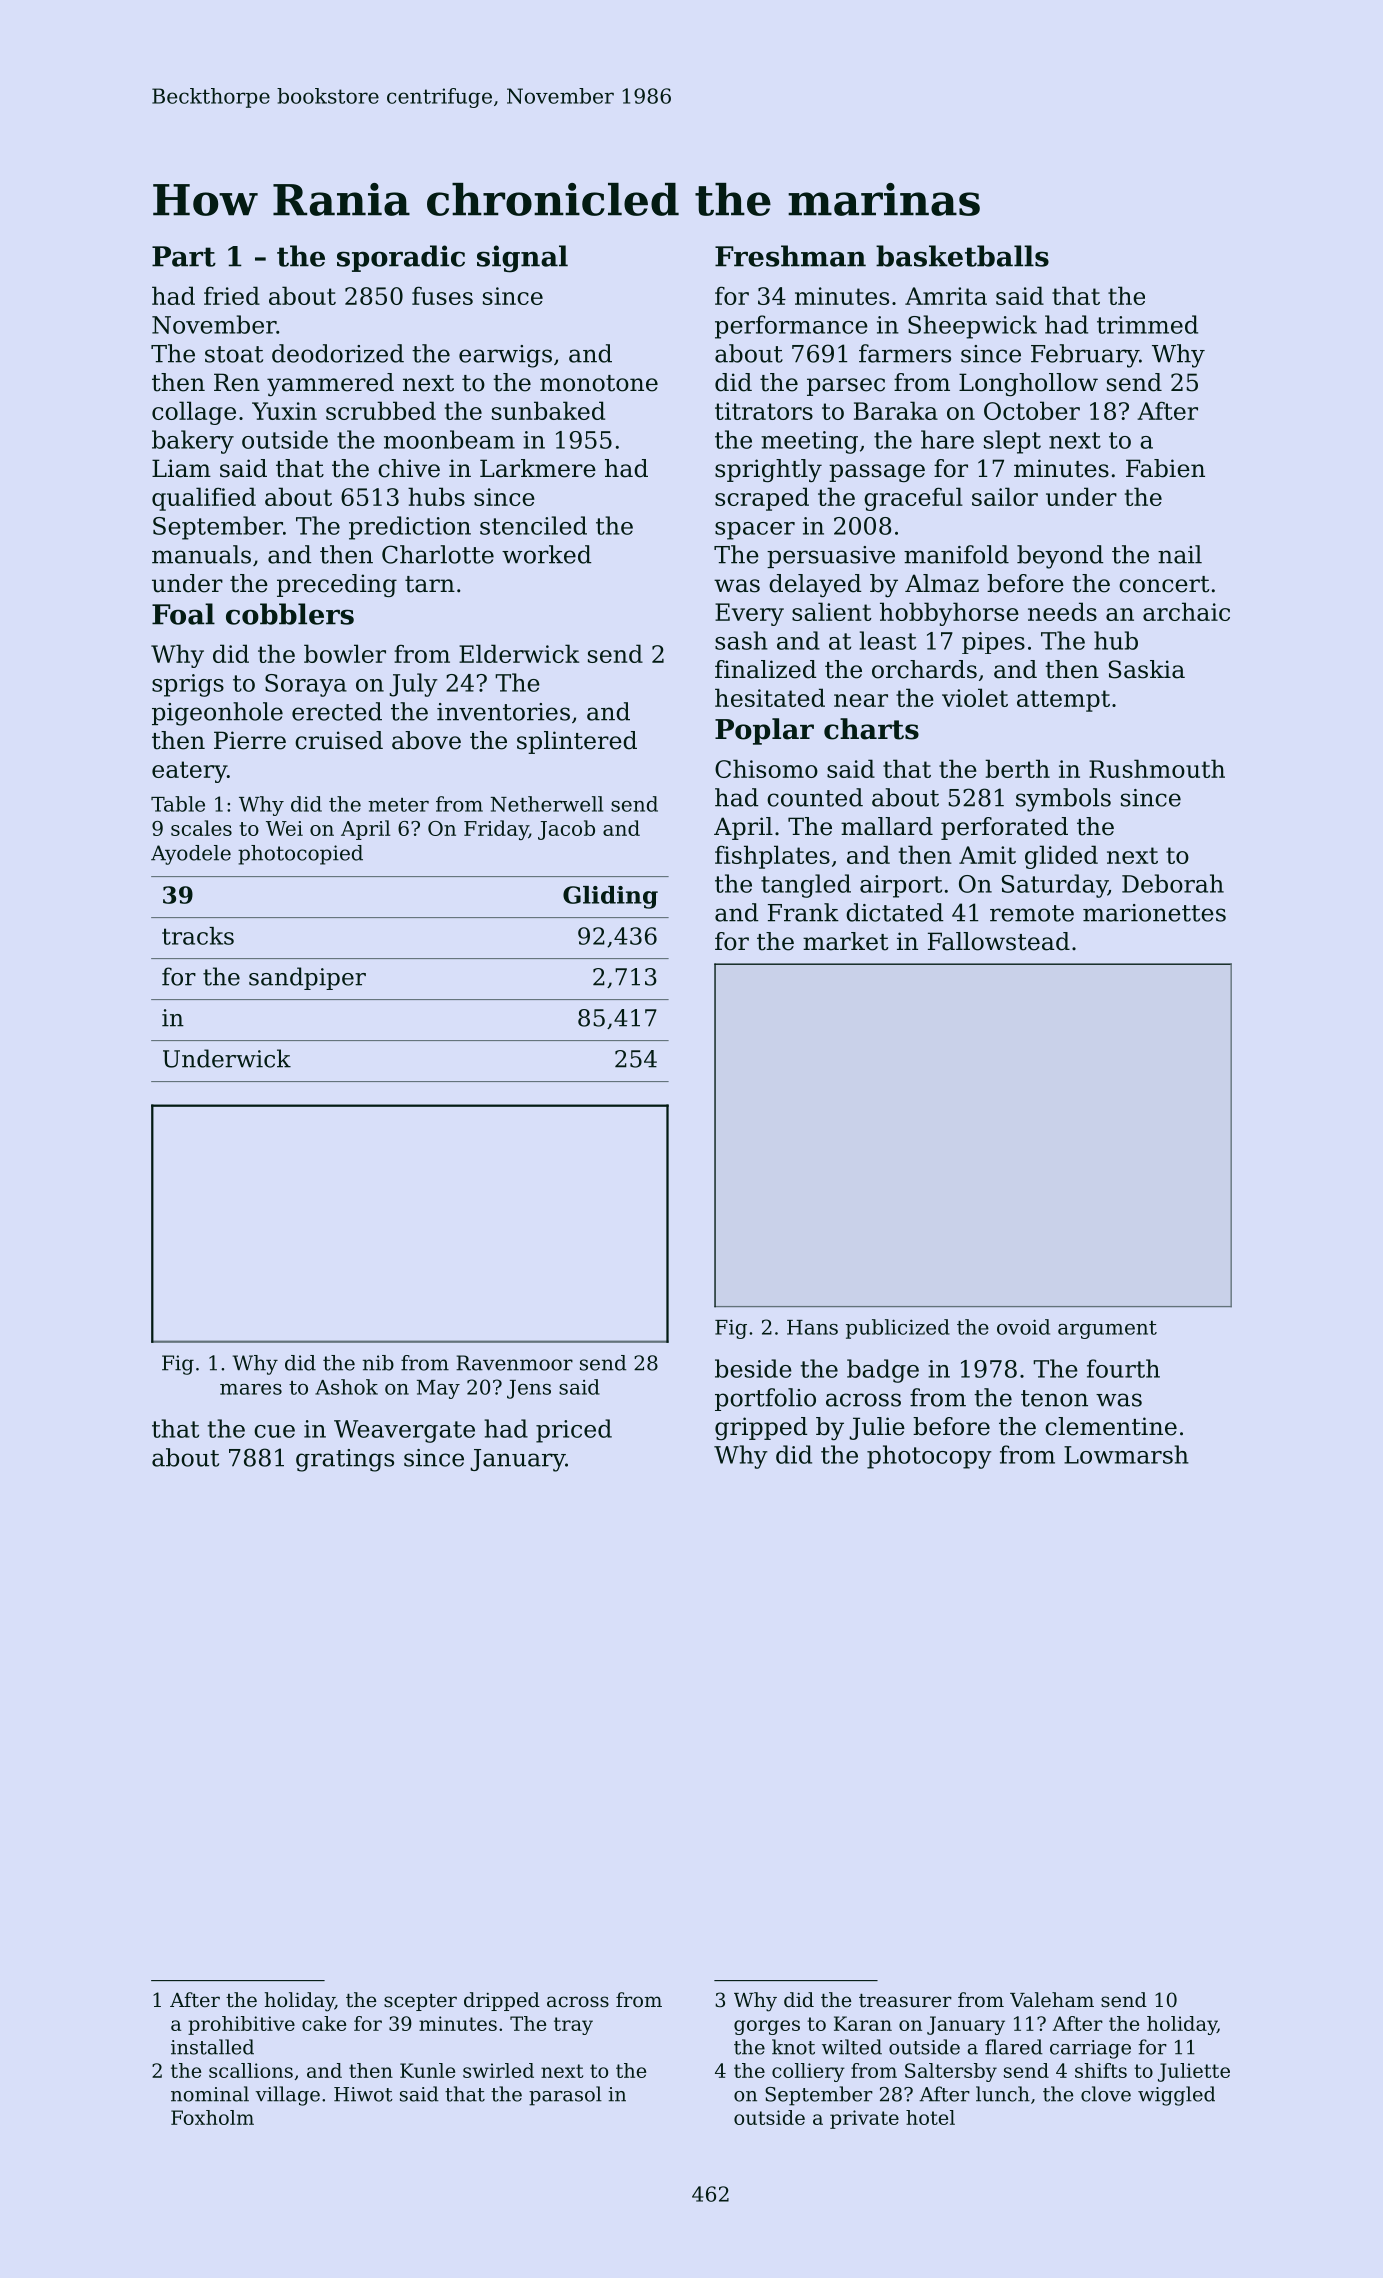 The width and height of the screenshot is (1383, 2278). I want to click on scrubbed, so click(381, 410).
